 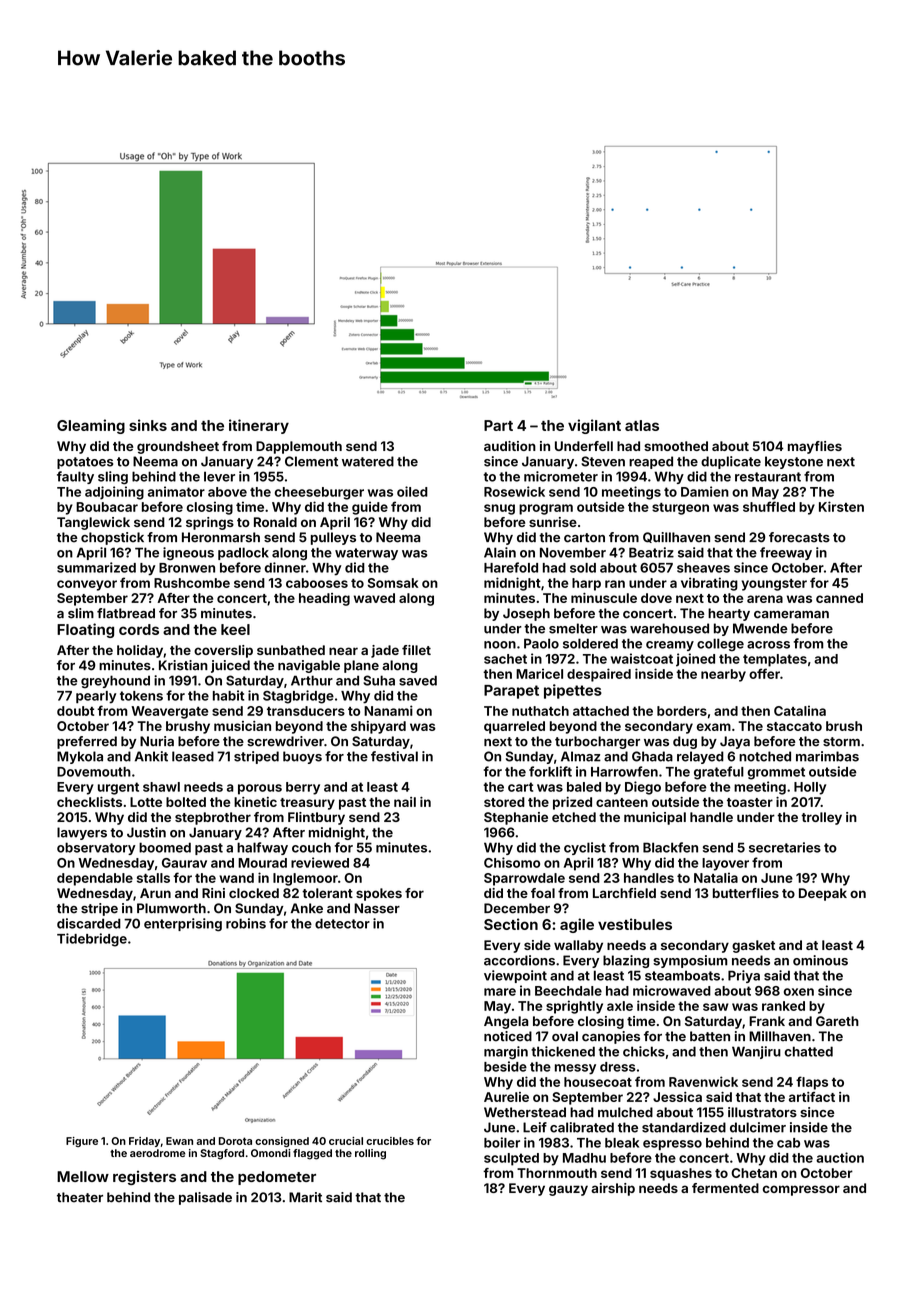 What do you see at coordinates (80, 1197) in the image?
I see `theater` at bounding box center [80, 1197].
